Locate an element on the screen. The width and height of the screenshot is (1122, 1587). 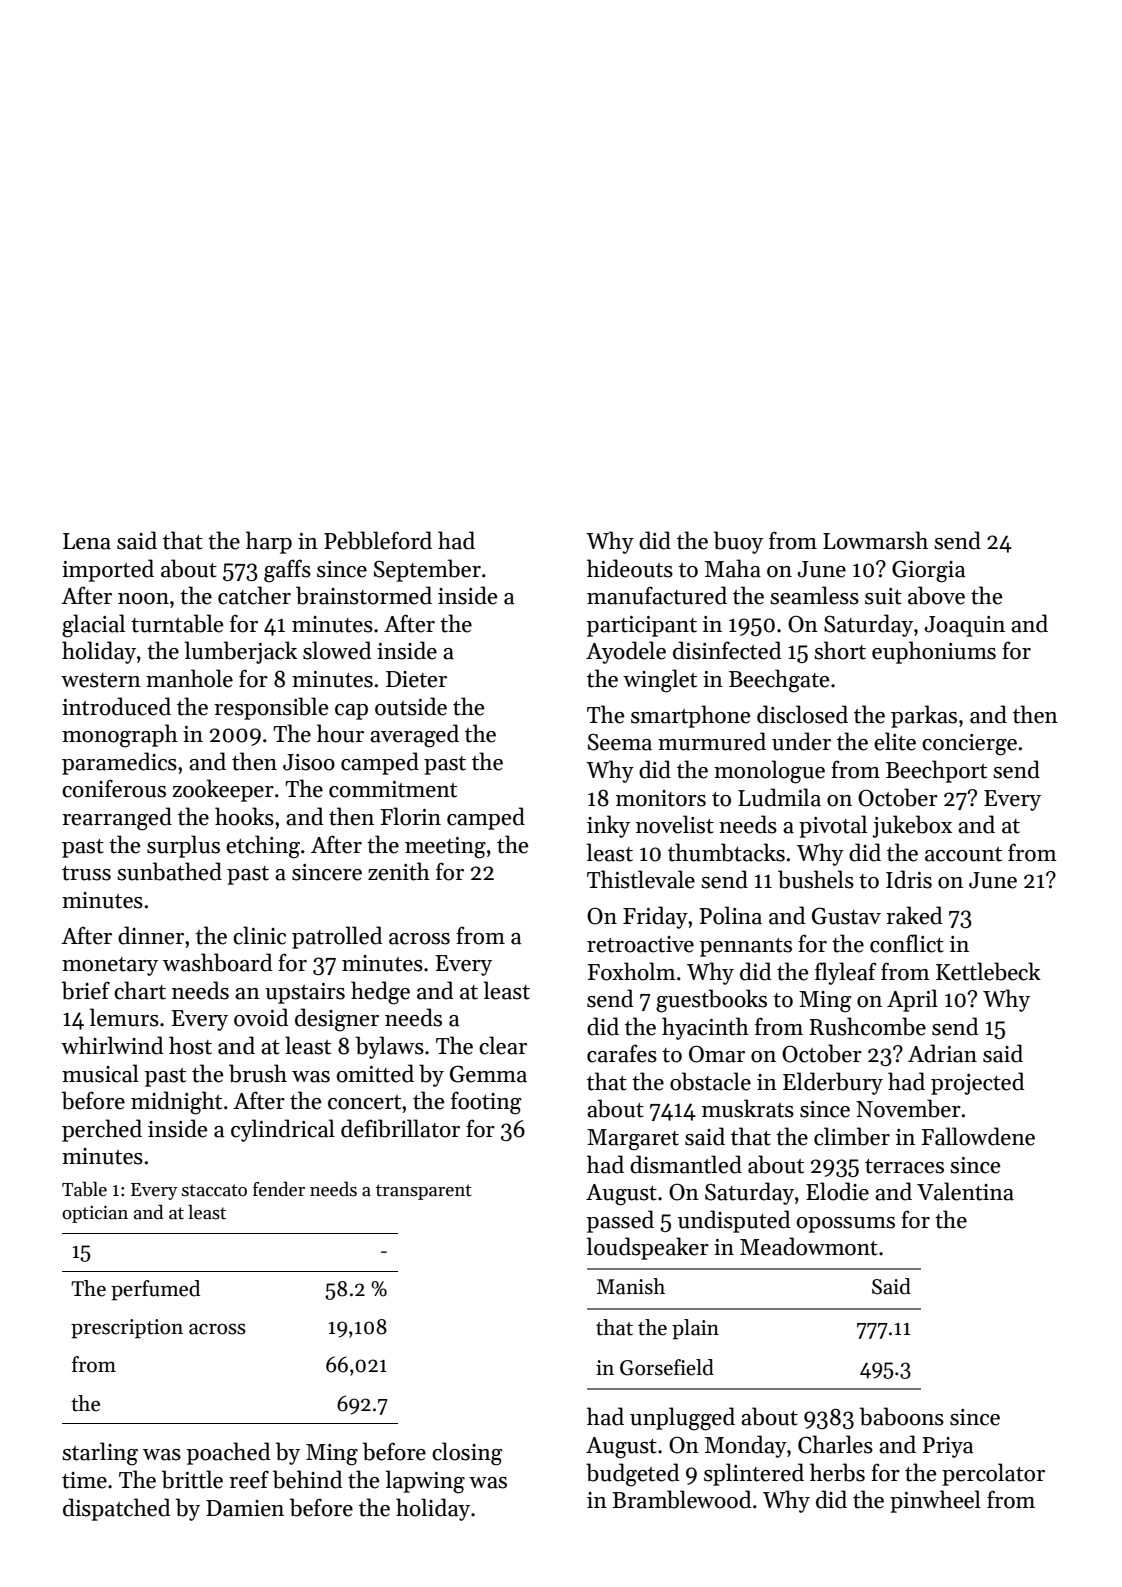
perched is located at coordinates (102, 1130).
